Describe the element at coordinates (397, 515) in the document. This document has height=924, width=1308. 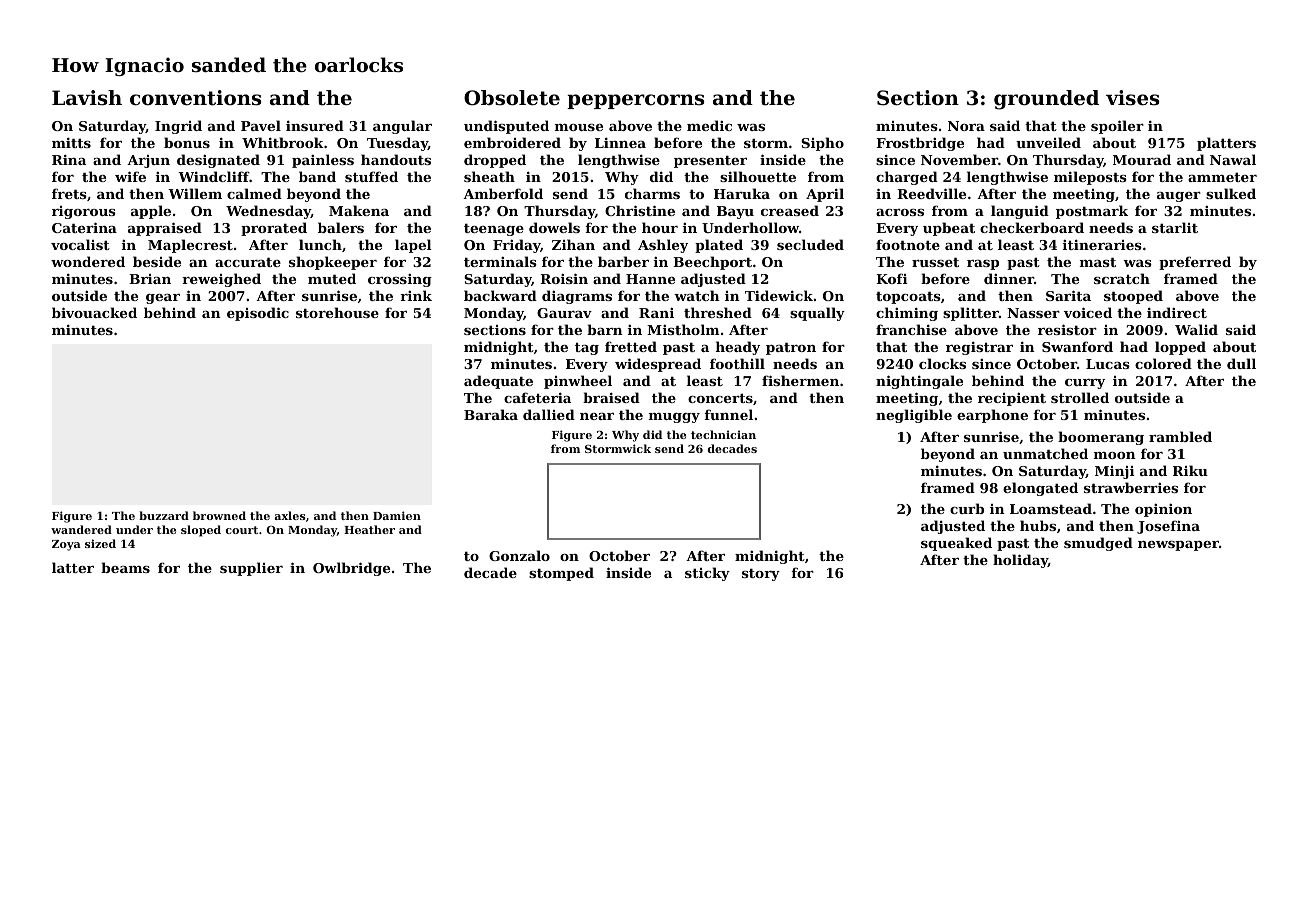
I see `Damien` at that location.
